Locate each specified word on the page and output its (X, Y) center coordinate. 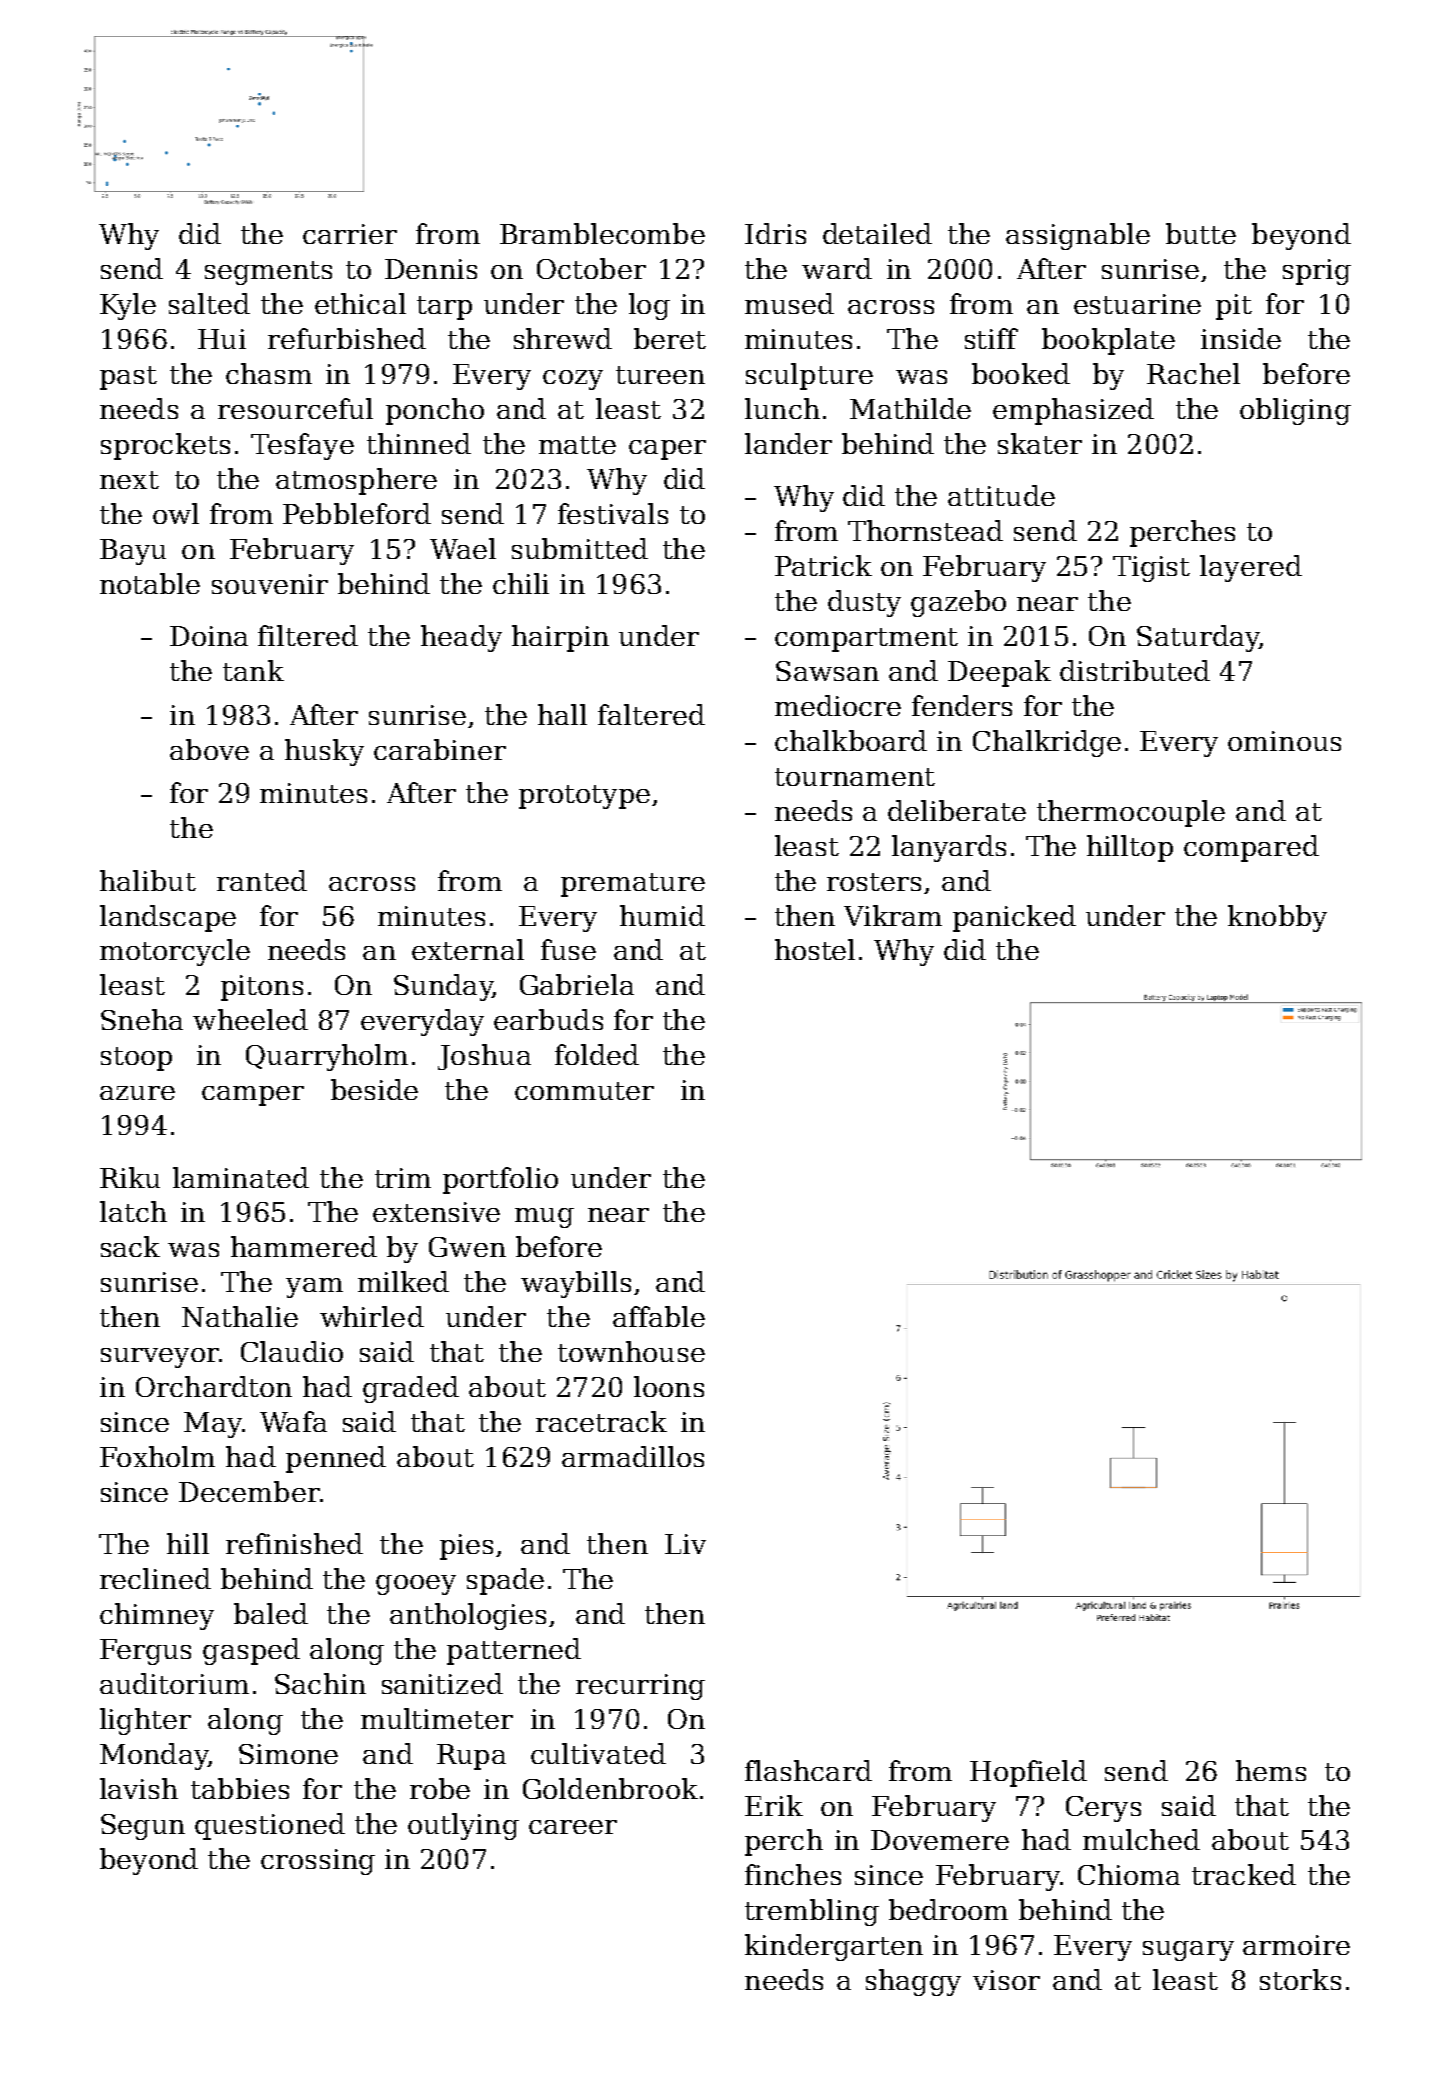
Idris (775, 233)
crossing (318, 1862)
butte (1201, 233)
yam (314, 1288)
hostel (815, 949)
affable (659, 1316)
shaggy (913, 1982)
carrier (350, 234)
